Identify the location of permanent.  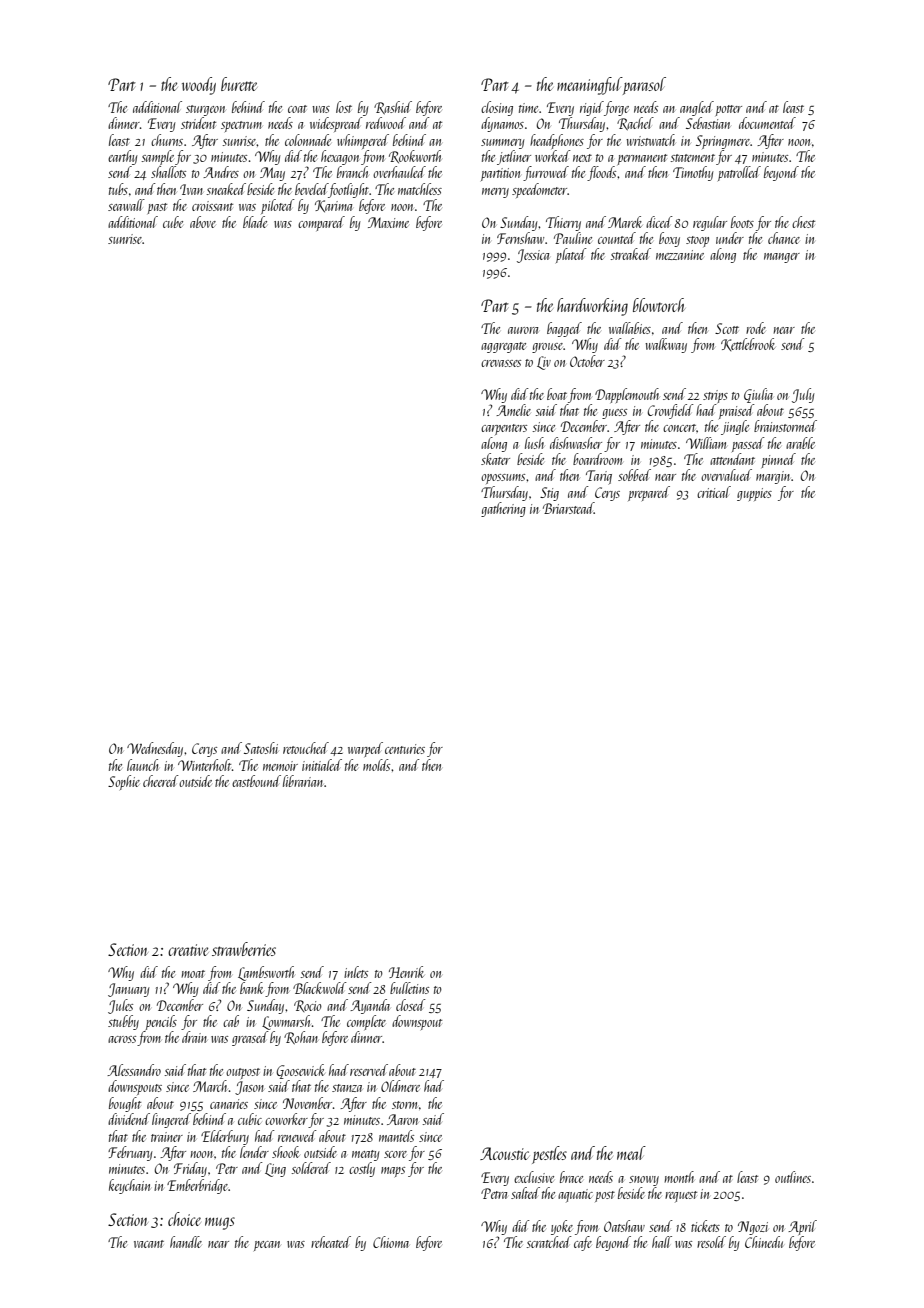
(642, 159).
